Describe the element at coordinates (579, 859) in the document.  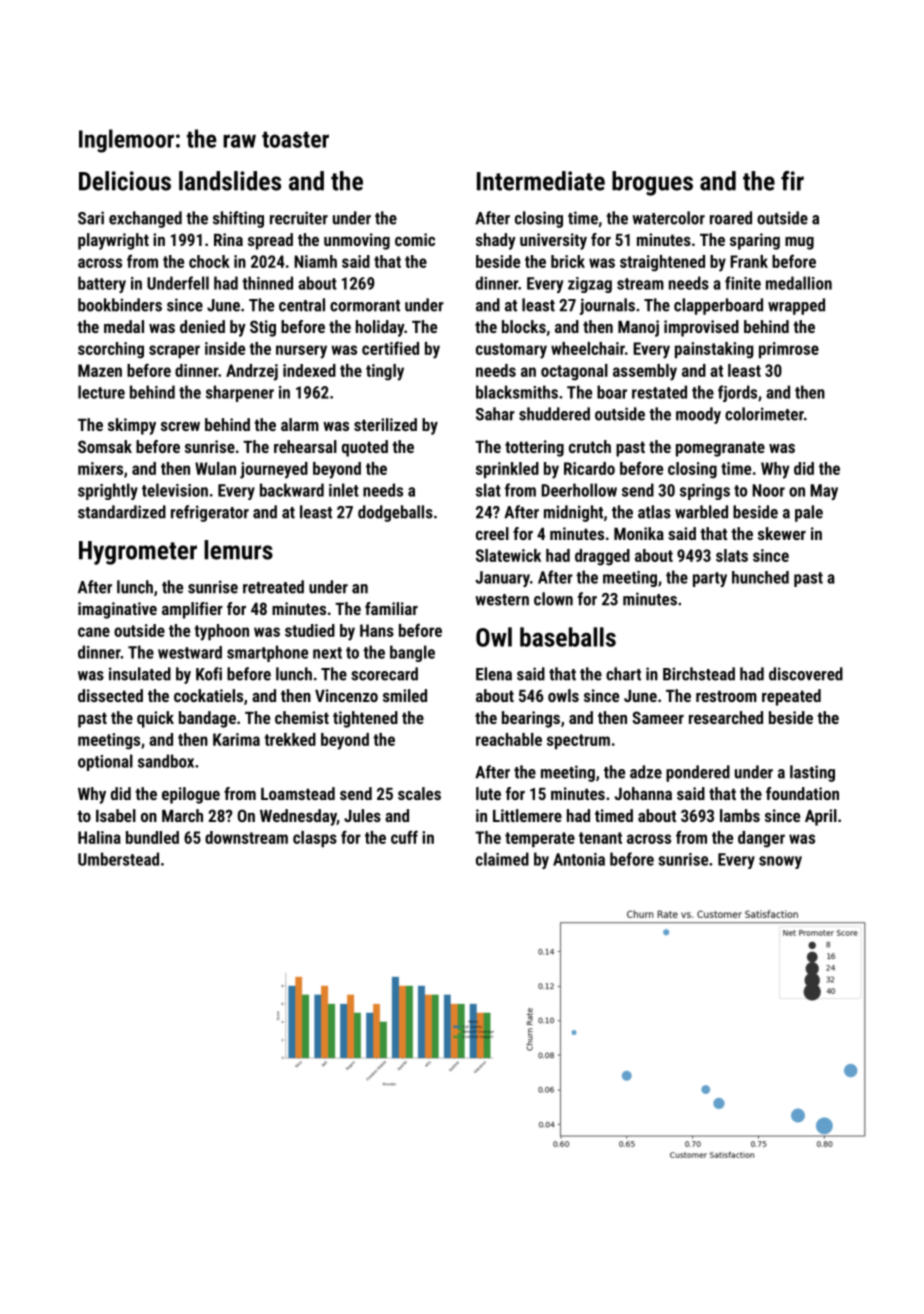
I see `Antonia` at that location.
